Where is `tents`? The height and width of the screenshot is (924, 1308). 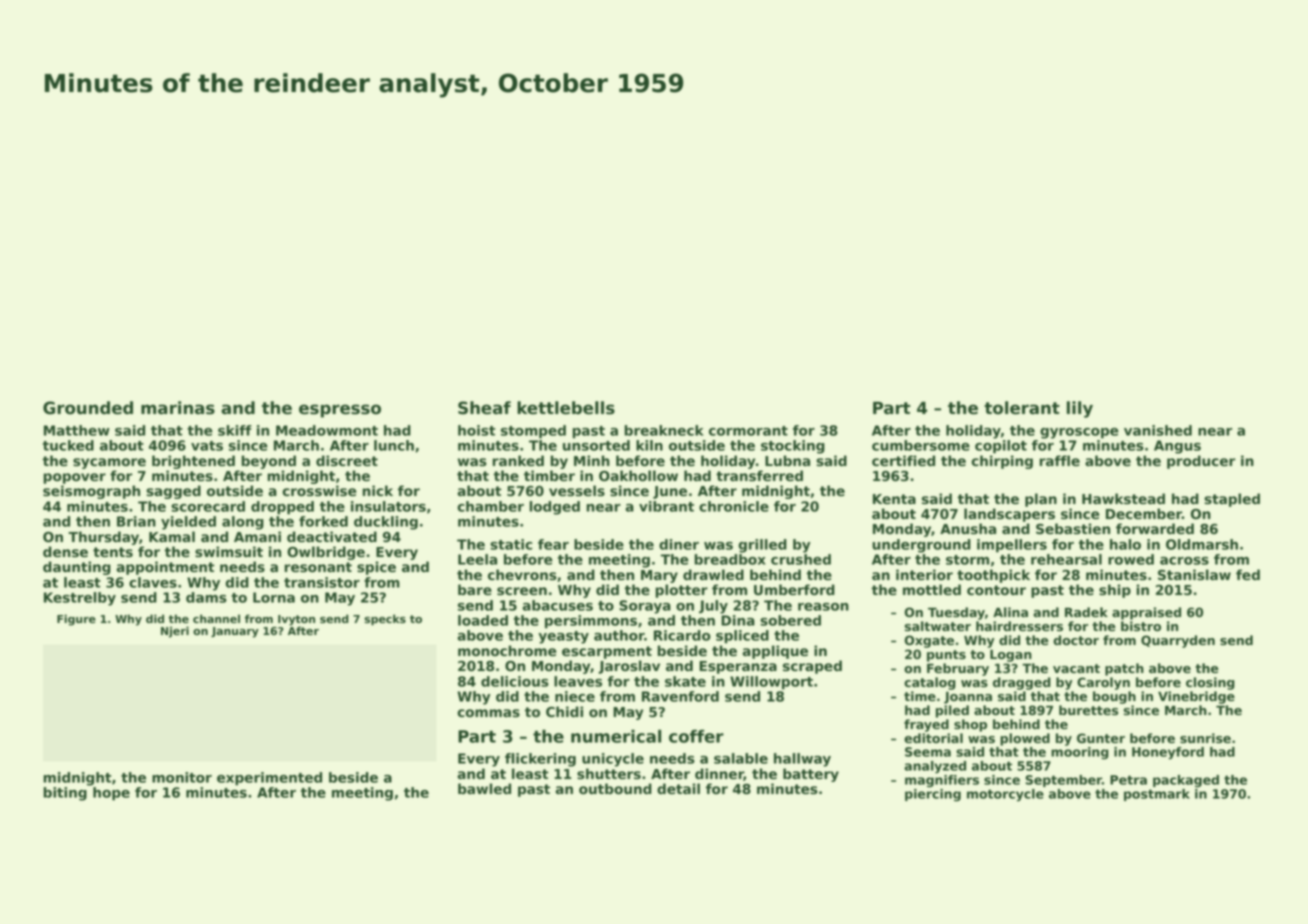 tents is located at coordinates (113, 552).
